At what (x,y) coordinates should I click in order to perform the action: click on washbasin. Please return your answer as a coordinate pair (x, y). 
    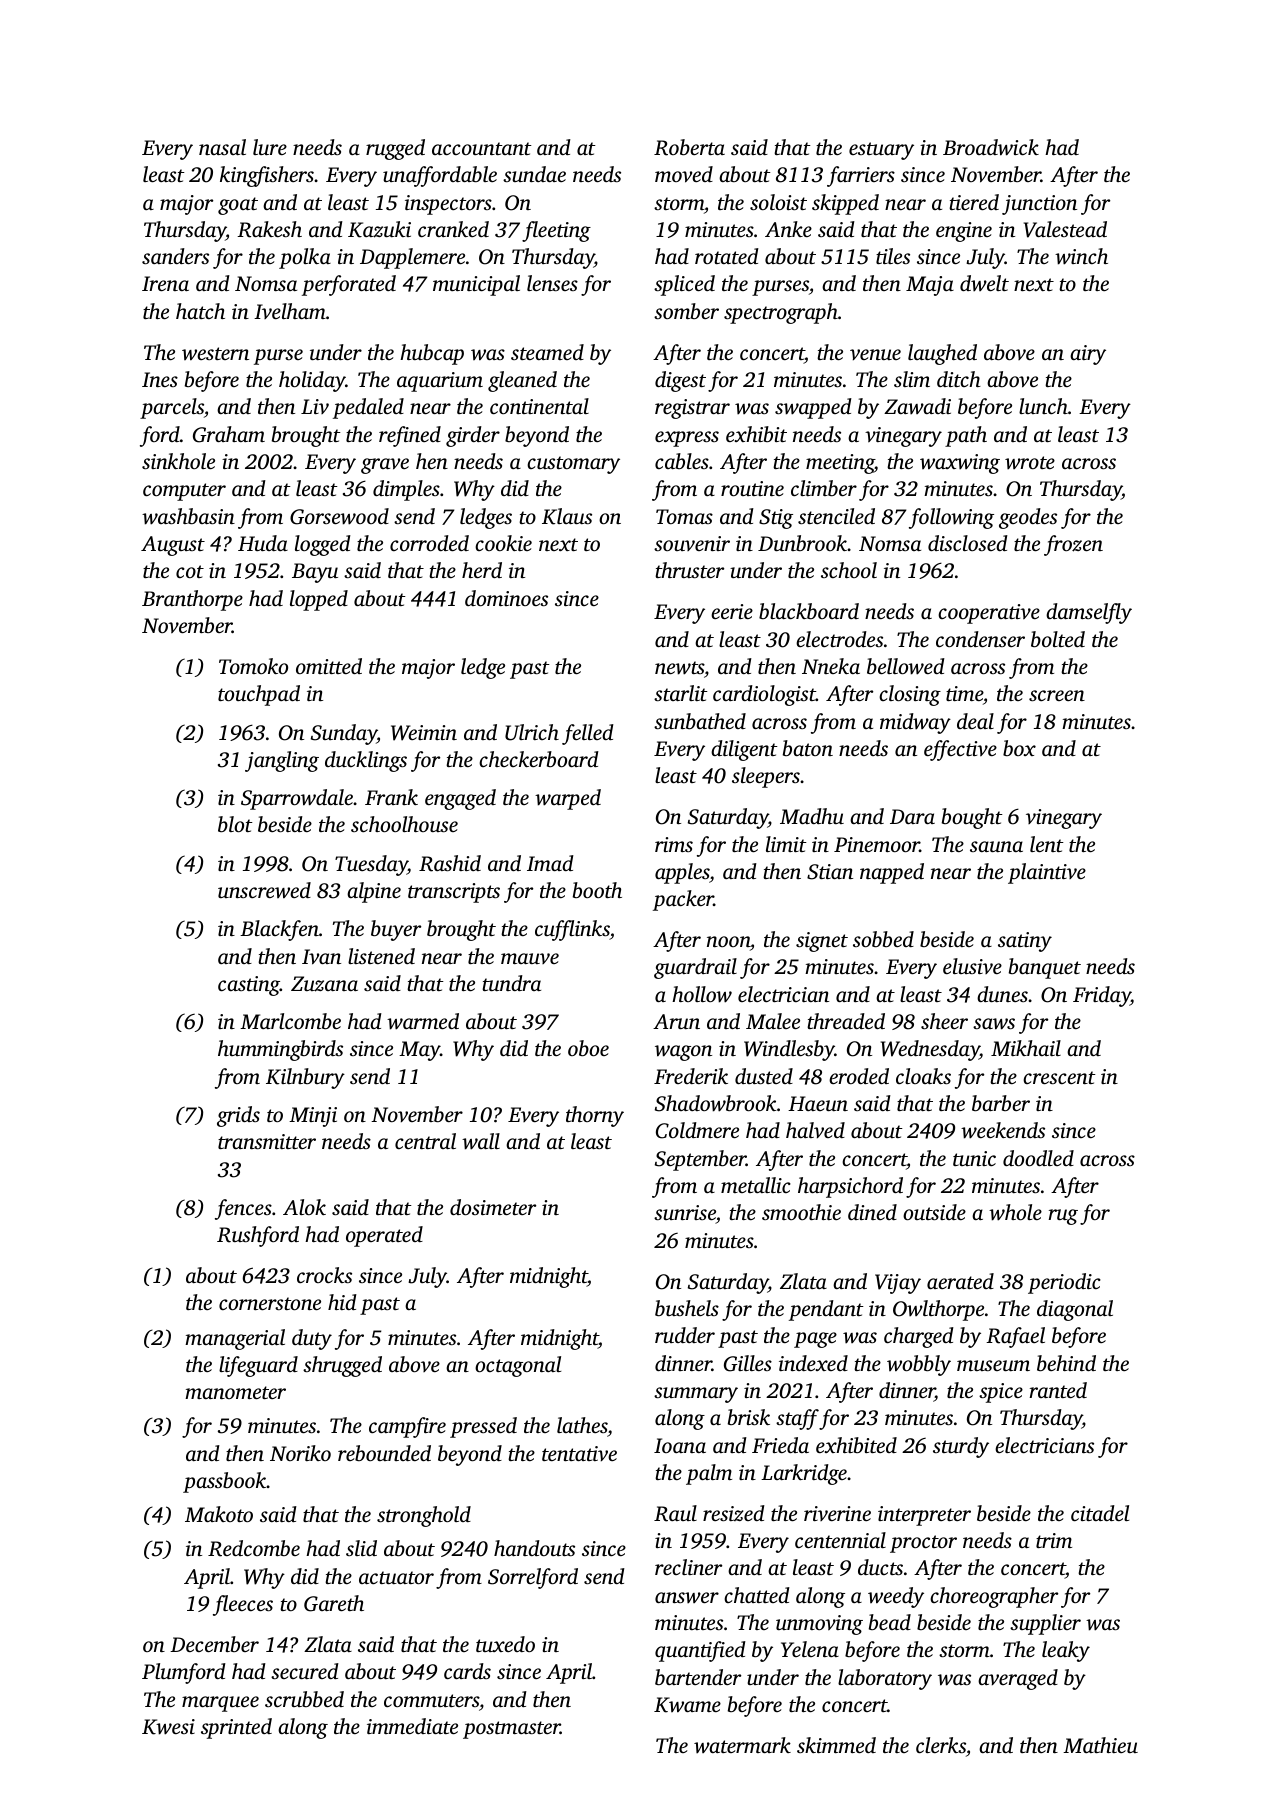
    Looking at the image, I should click on (188, 516).
